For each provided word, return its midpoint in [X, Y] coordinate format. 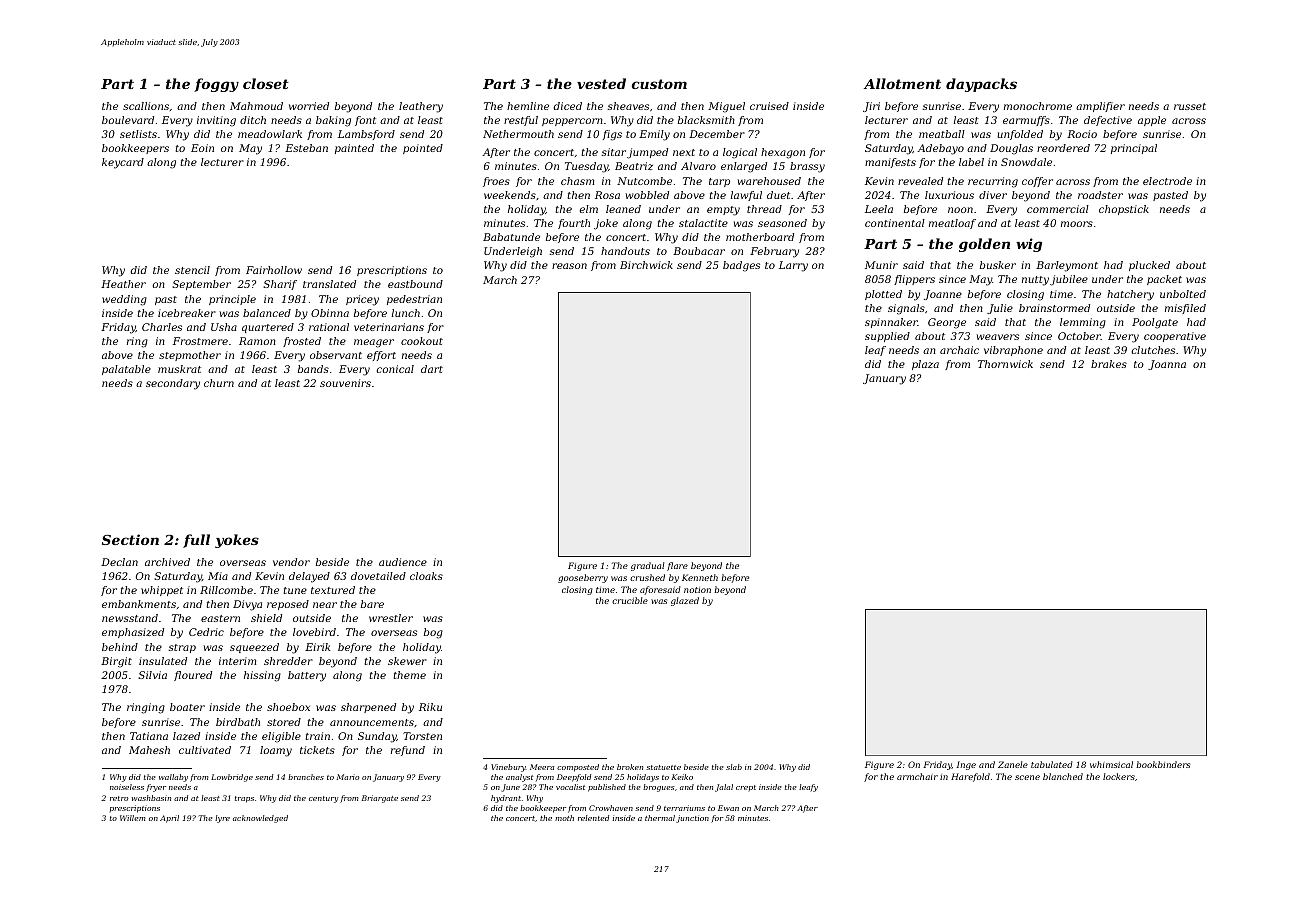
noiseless [127, 787]
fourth [574, 224]
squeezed [254, 648]
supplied [887, 337]
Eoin [202, 148]
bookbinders [1163, 764]
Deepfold [574, 778]
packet [1164, 280]
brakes [1109, 364]
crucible [630, 600]
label [971, 162]
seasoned [782, 223]
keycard [123, 163]
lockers [1119, 776]
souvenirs [345, 383]
